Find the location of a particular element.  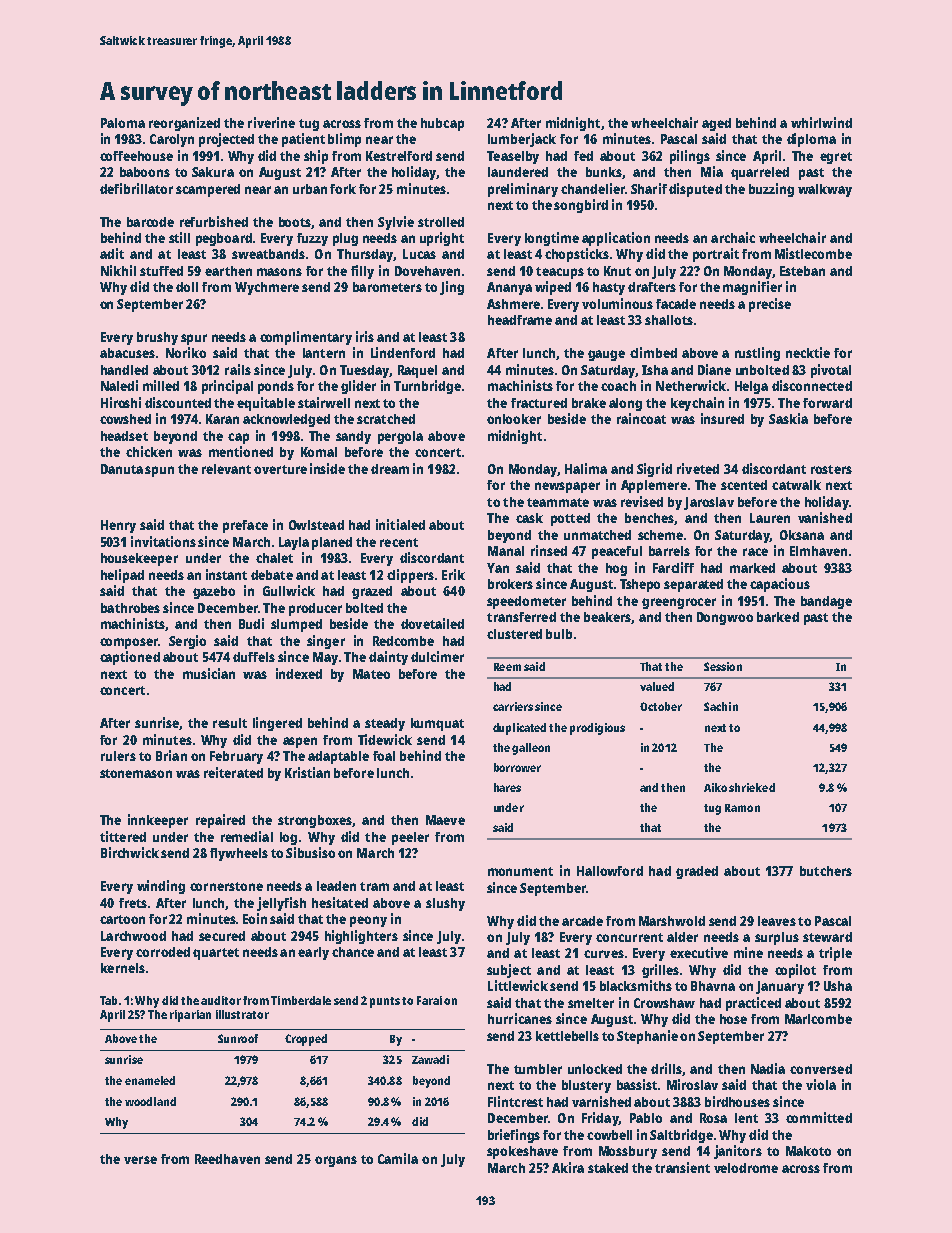

Brian is located at coordinates (171, 755).
